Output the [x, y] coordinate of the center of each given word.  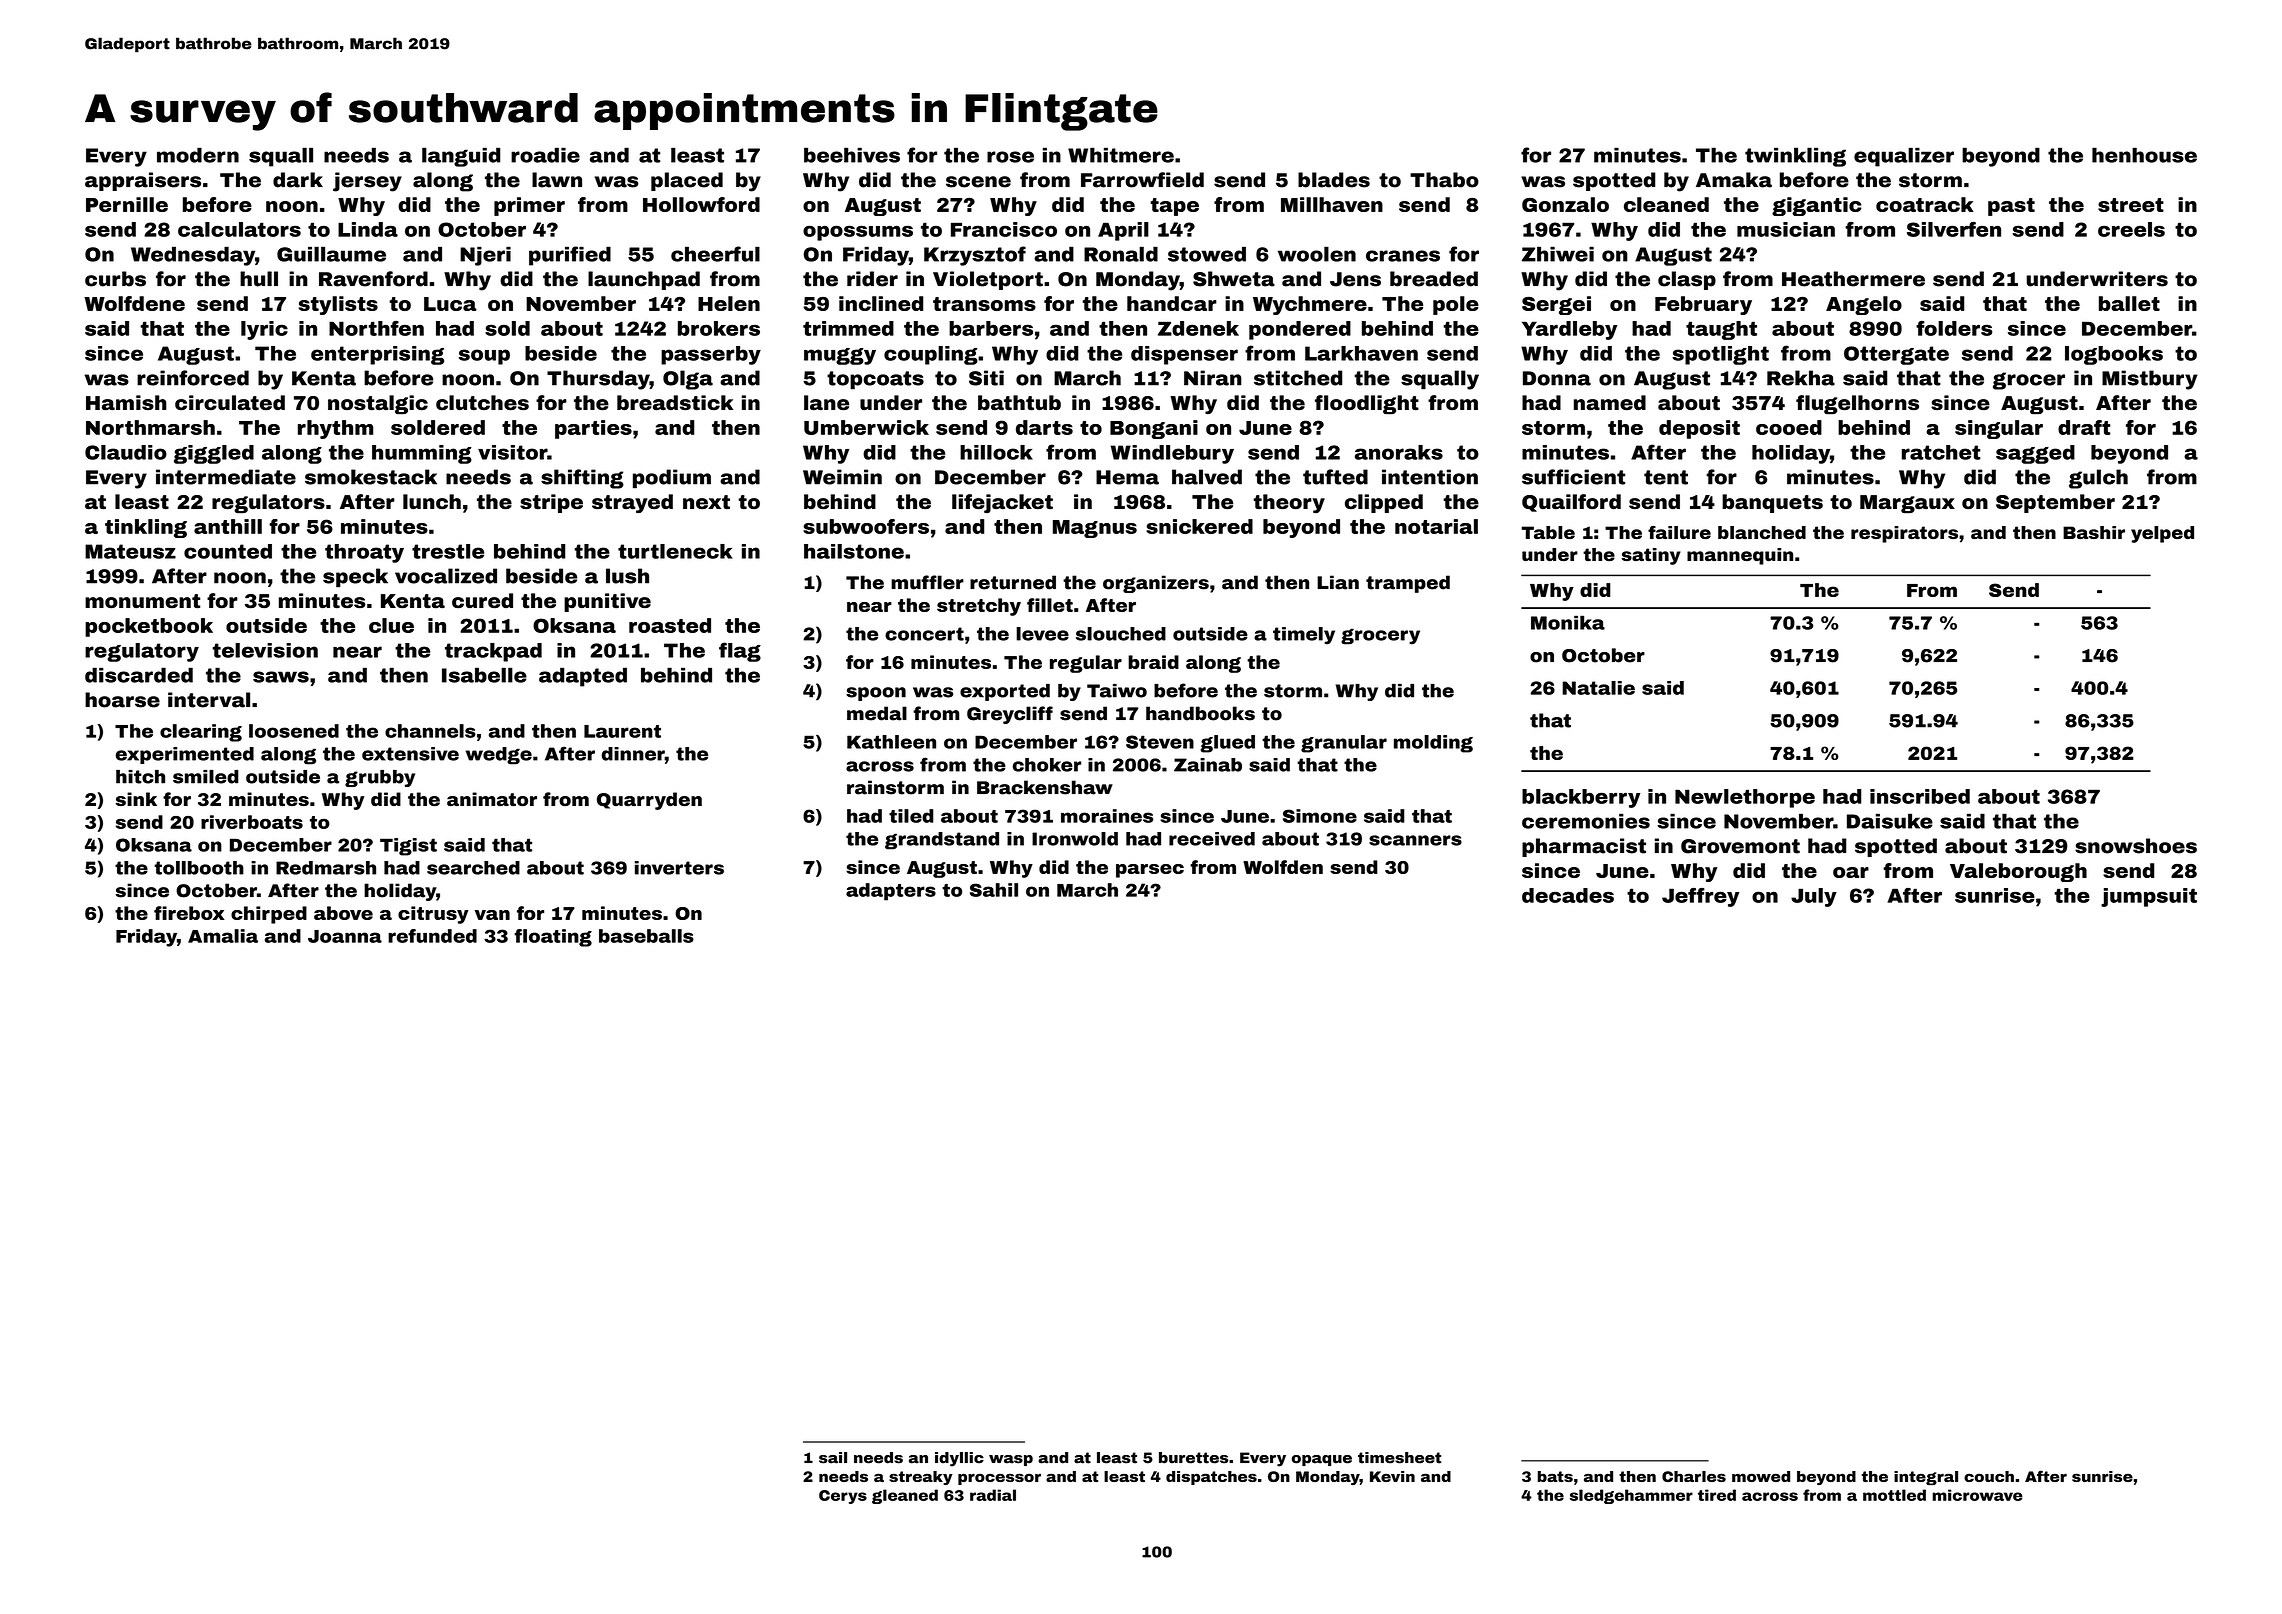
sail [833, 1458]
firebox [189, 913]
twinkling [1795, 157]
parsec [1150, 871]
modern [198, 155]
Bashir [2094, 532]
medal [877, 713]
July [1814, 897]
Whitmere [1121, 155]
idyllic [959, 1459]
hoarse [122, 700]
